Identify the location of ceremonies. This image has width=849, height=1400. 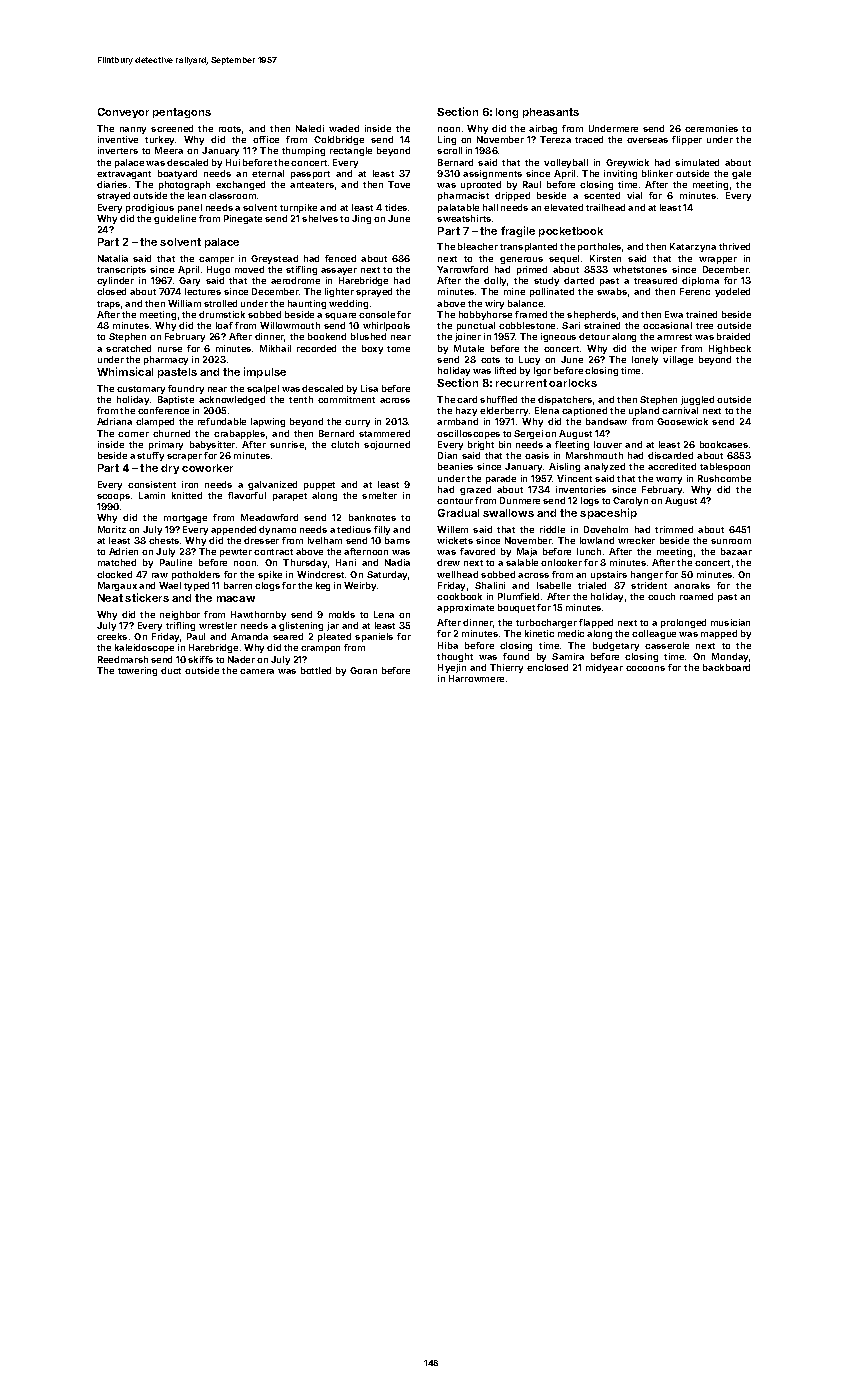
(711, 128).
